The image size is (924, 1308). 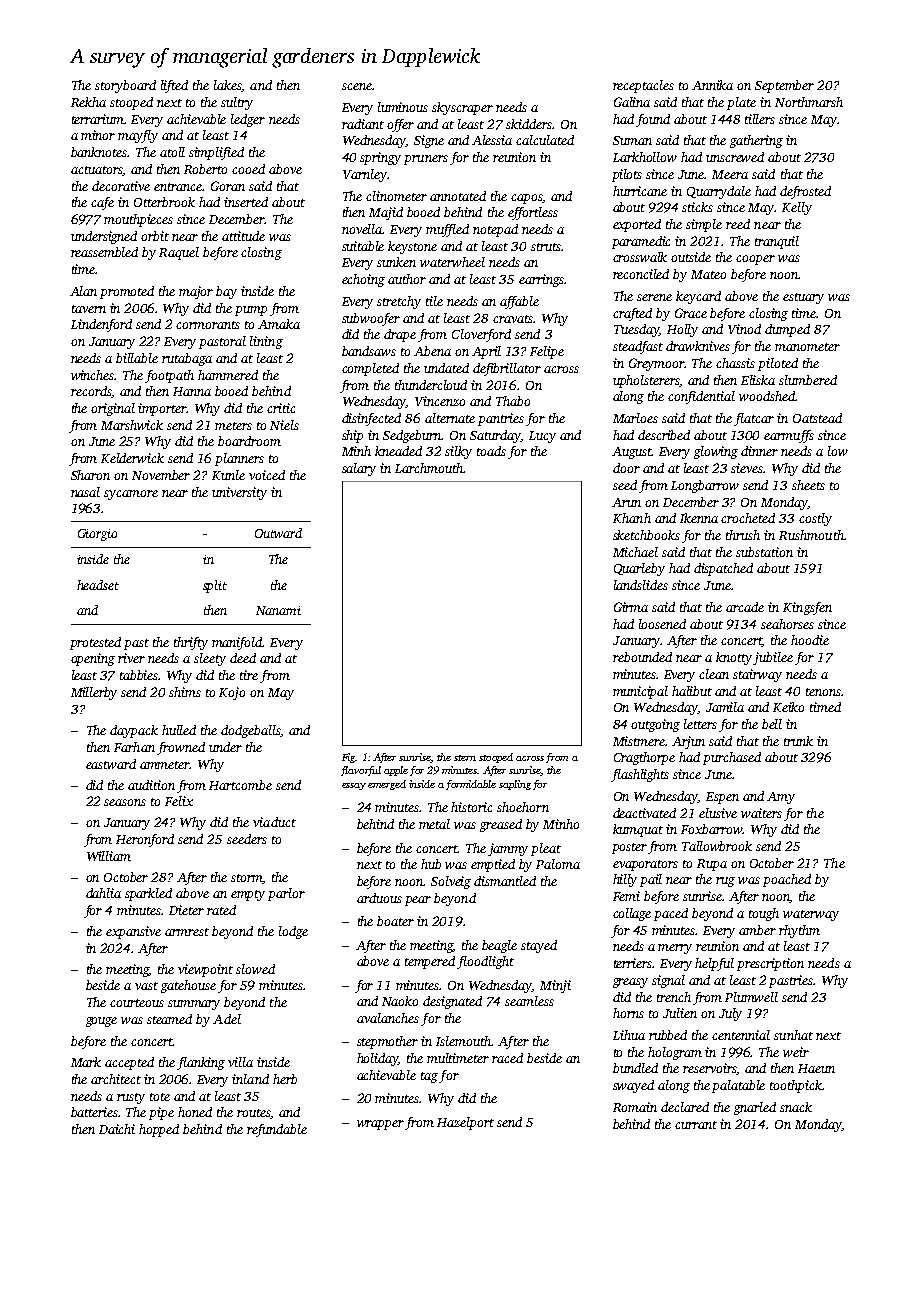 What do you see at coordinates (357, 86) in the page?
I see `scene` at bounding box center [357, 86].
